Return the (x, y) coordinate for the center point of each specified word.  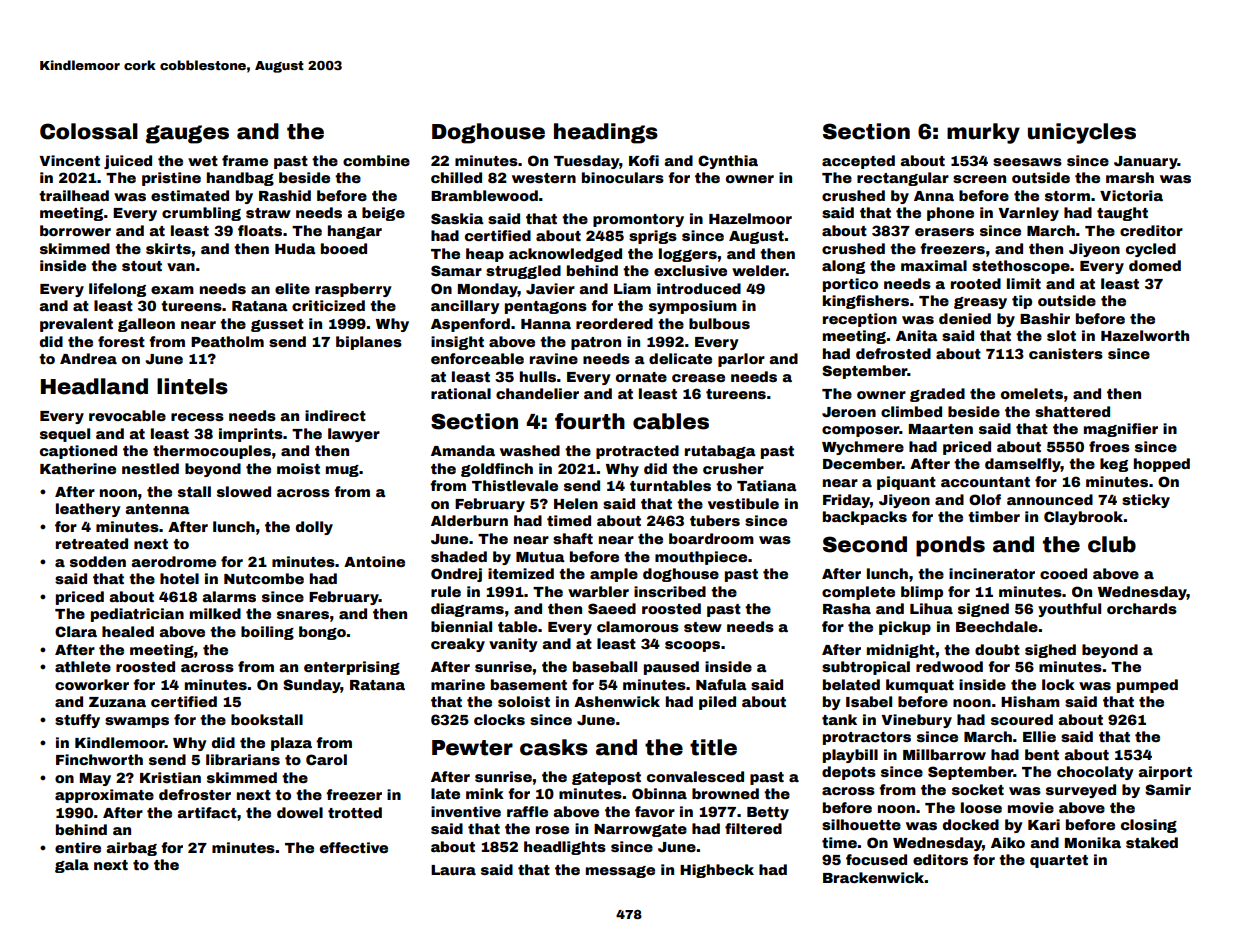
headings (606, 133)
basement (529, 684)
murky (983, 133)
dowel (300, 812)
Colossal (89, 131)
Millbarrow (944, 754)
